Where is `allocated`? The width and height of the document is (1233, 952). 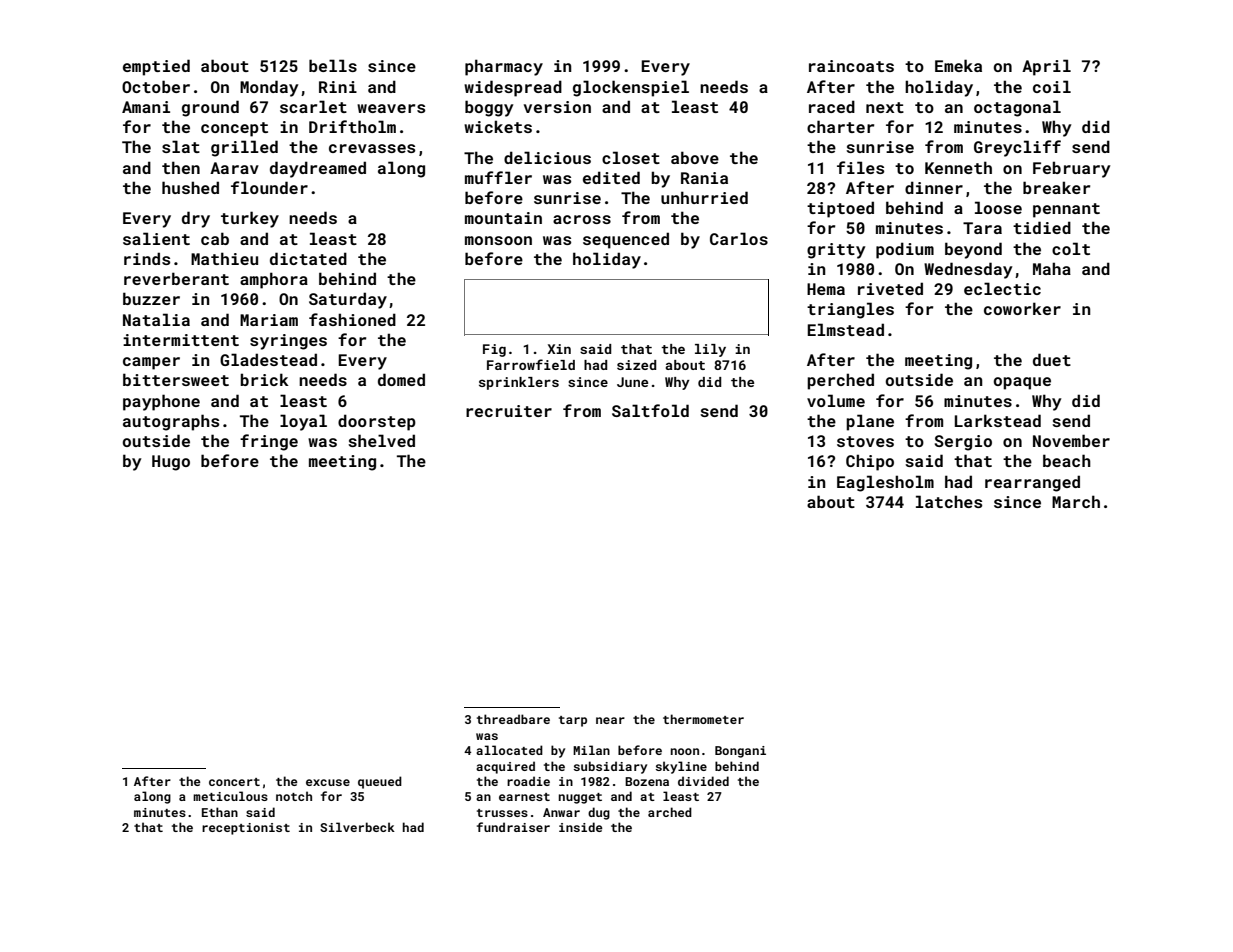
allocated is located at coordinates (509, 750).
